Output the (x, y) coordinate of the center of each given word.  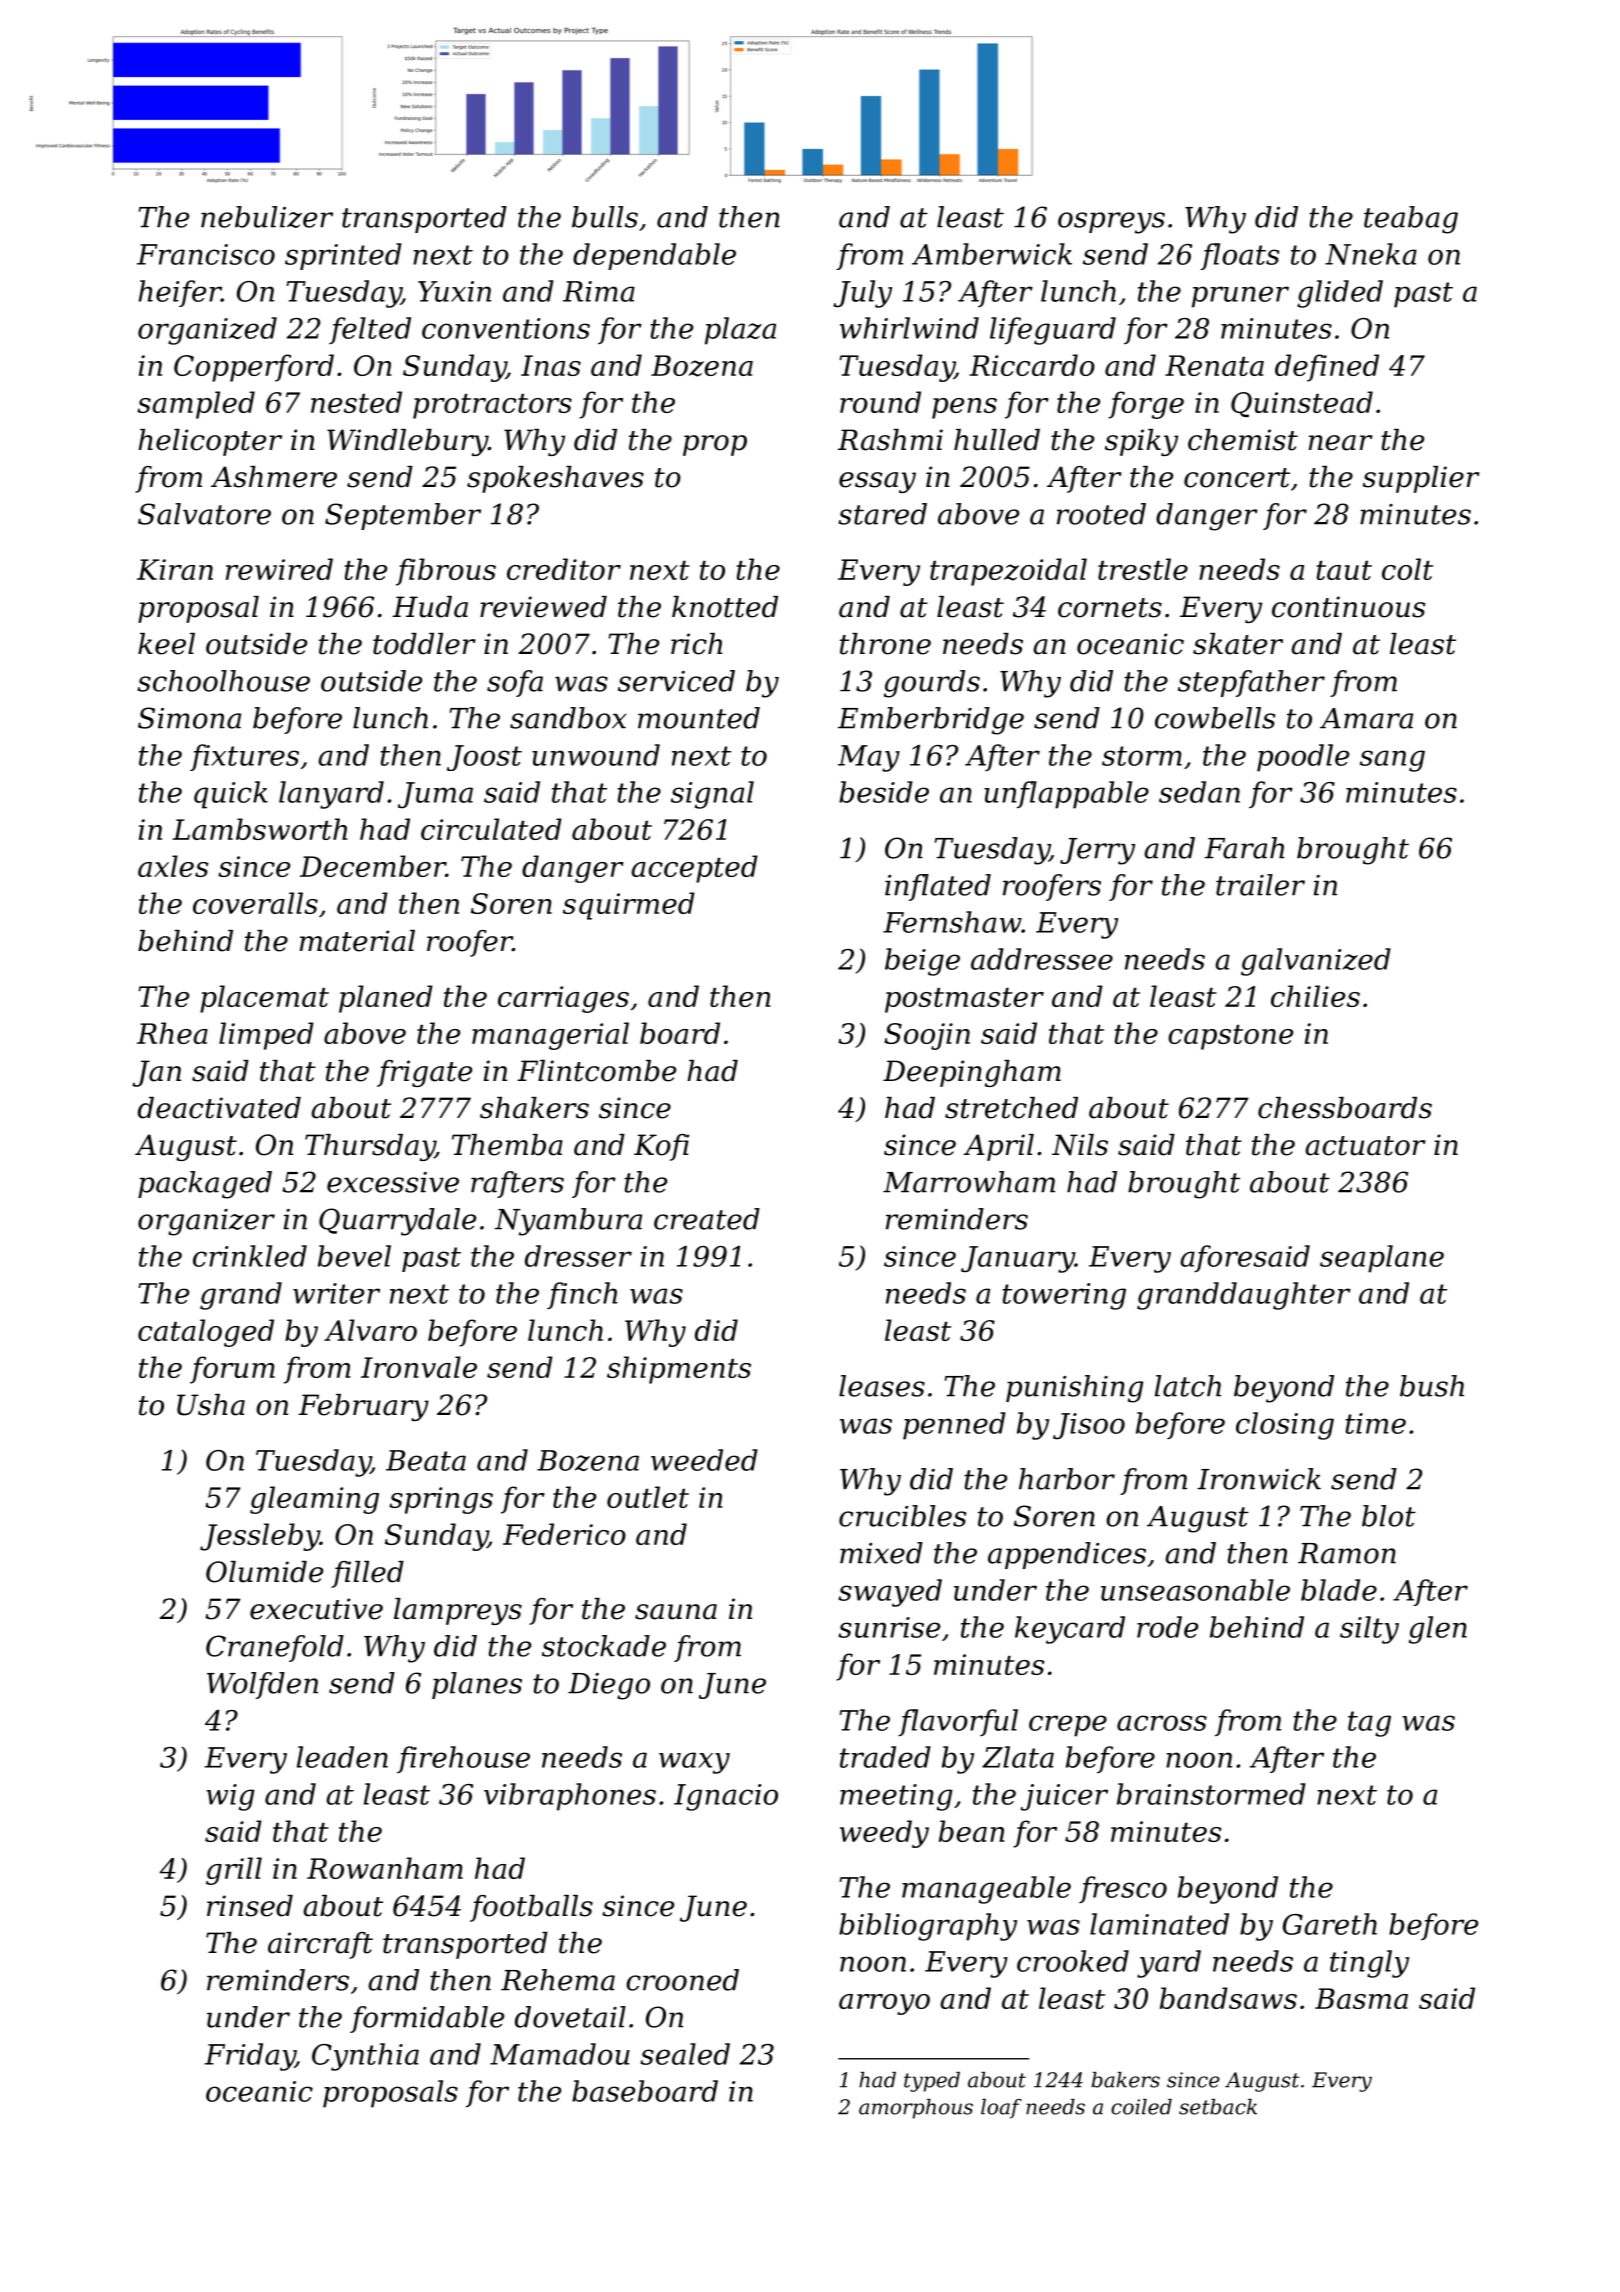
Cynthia (365, 2057)
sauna (676, 1612)
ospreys (1111, 223)
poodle (1303, 758)
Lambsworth (259, 829)
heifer (180, 293)
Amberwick (992, 254)
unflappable (1066, 795)
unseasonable (1195, 1590)
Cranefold (275, 1648)
